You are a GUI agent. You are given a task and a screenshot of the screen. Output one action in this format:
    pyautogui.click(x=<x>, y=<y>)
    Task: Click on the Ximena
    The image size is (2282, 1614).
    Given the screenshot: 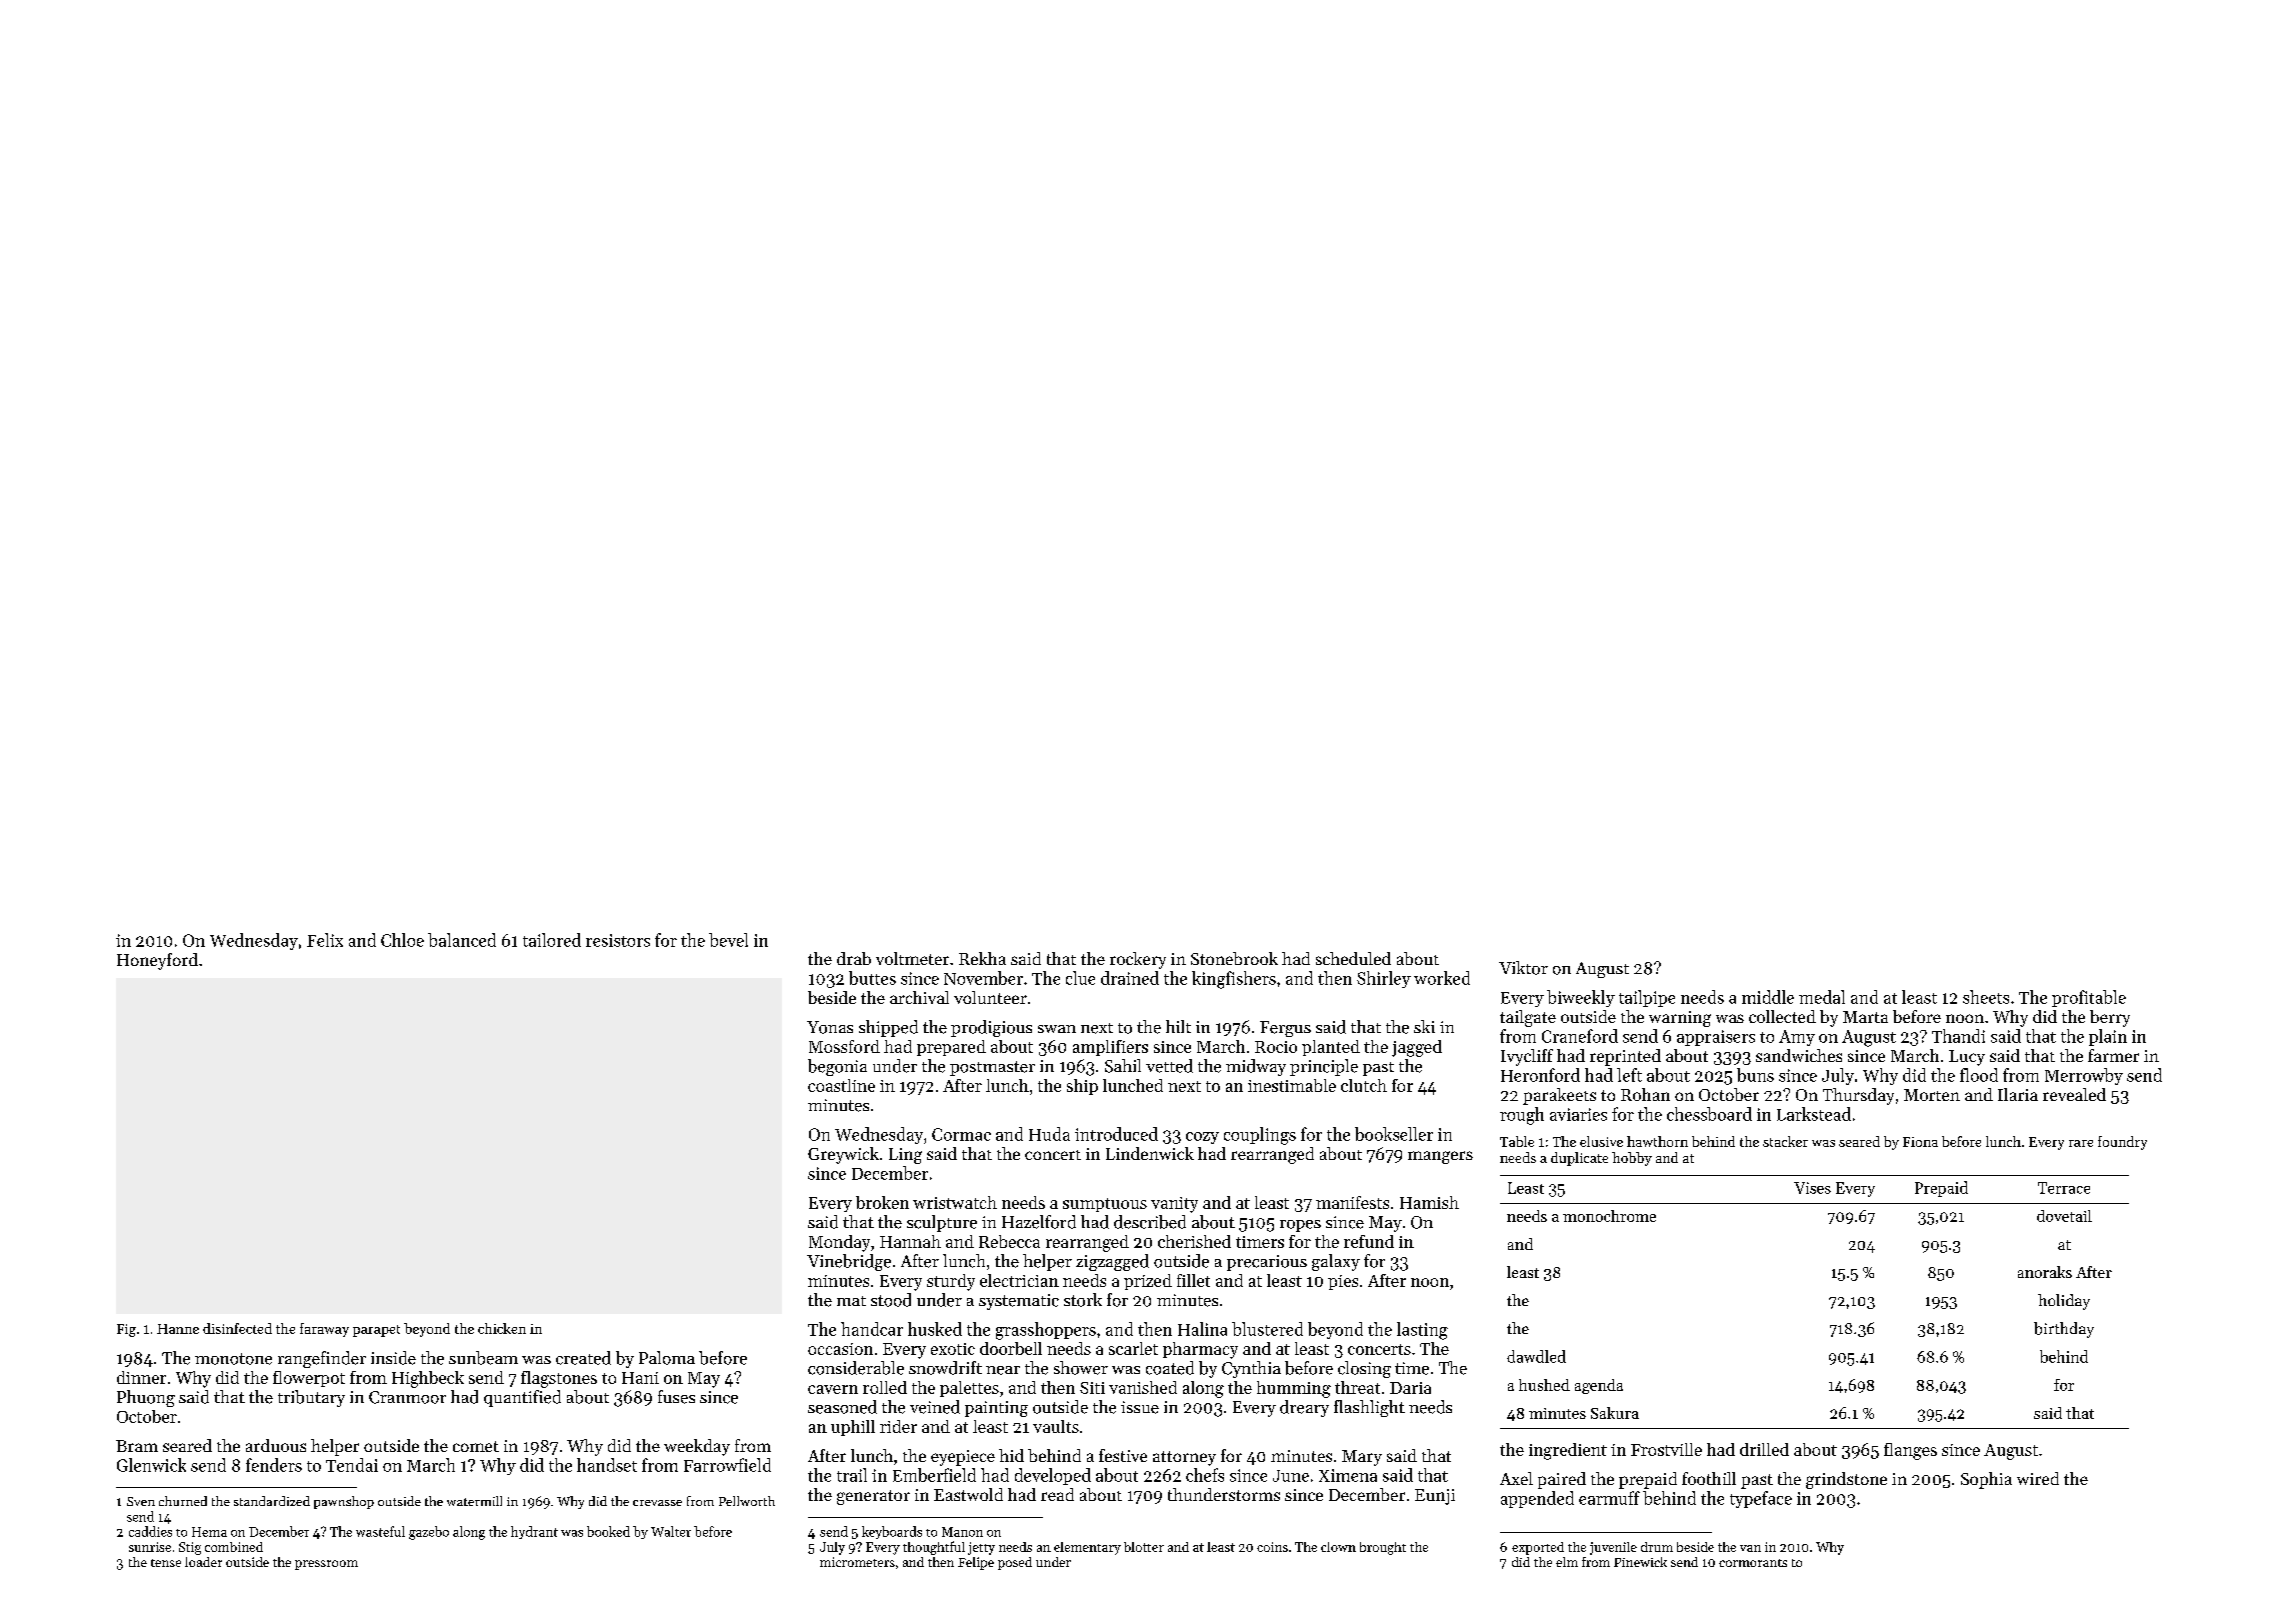 What is the action you would take?
    pyautogui.click(x=1348, y=1475)
